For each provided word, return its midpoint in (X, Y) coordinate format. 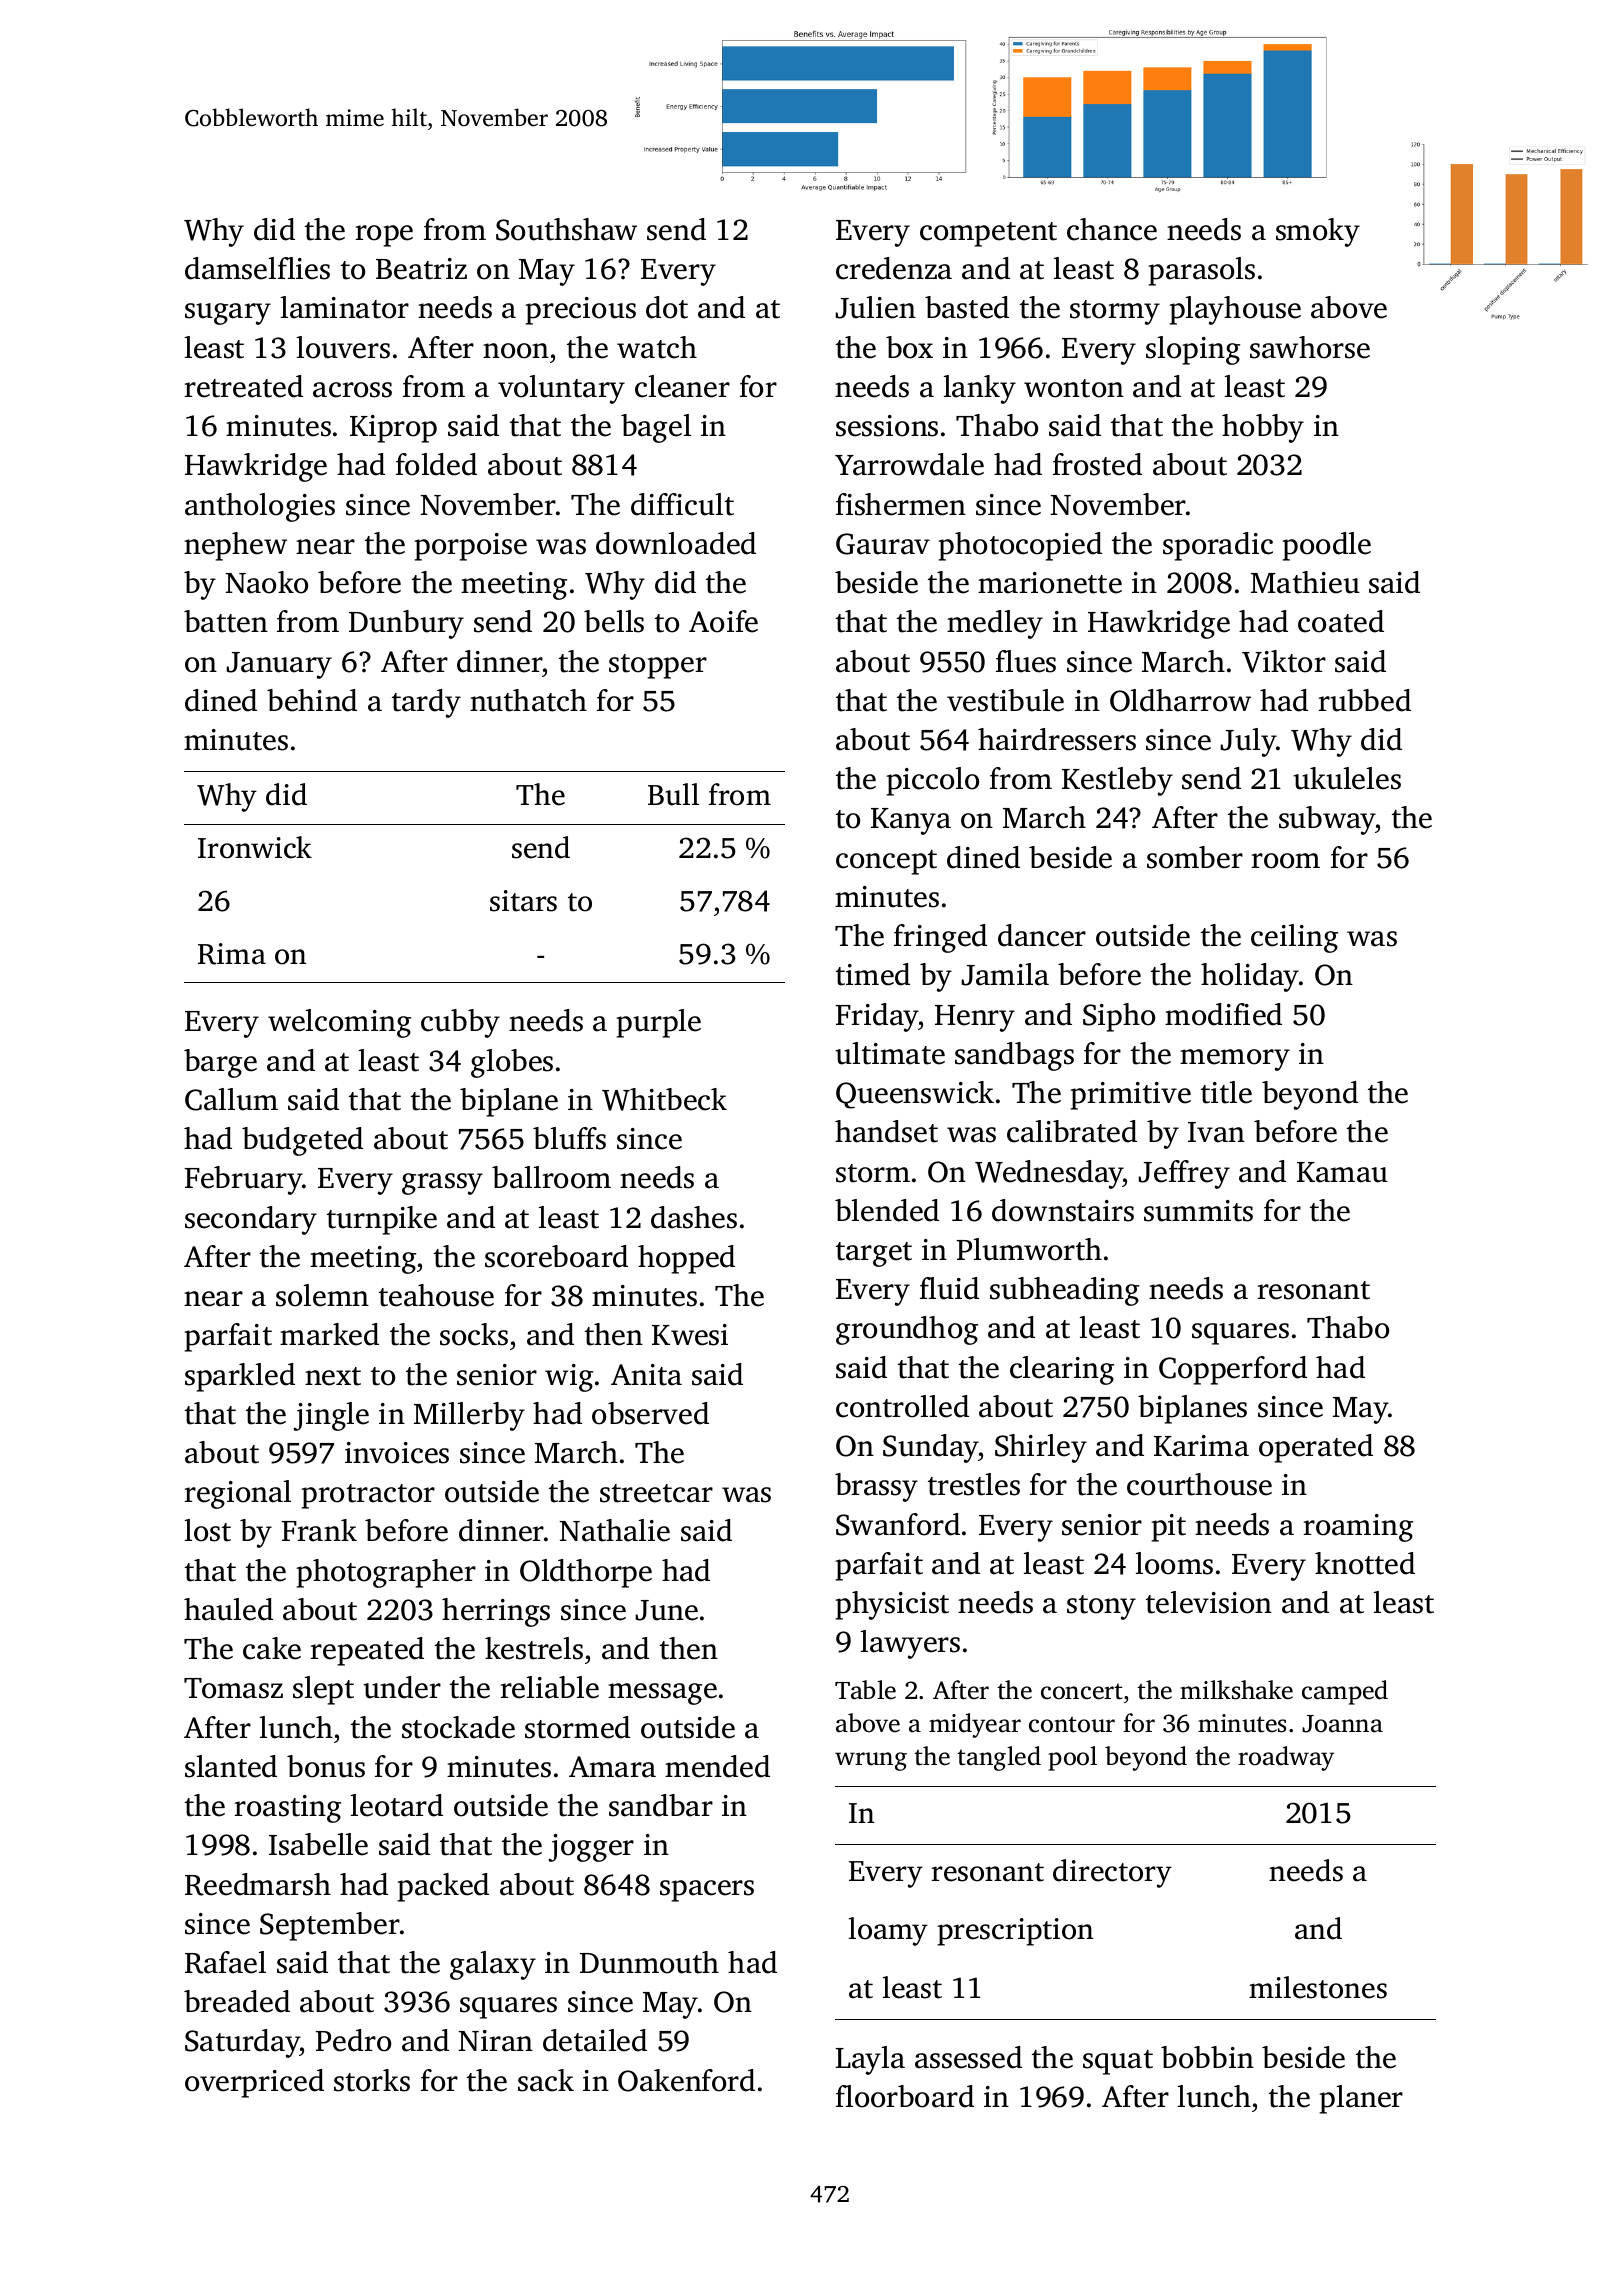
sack (546, 2080)
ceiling (1294, 938)
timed (873, 974)
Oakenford (686, 2080)
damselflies (257, 268)
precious (580, 311)
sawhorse (1310, 347)
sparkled (240, 1377)
